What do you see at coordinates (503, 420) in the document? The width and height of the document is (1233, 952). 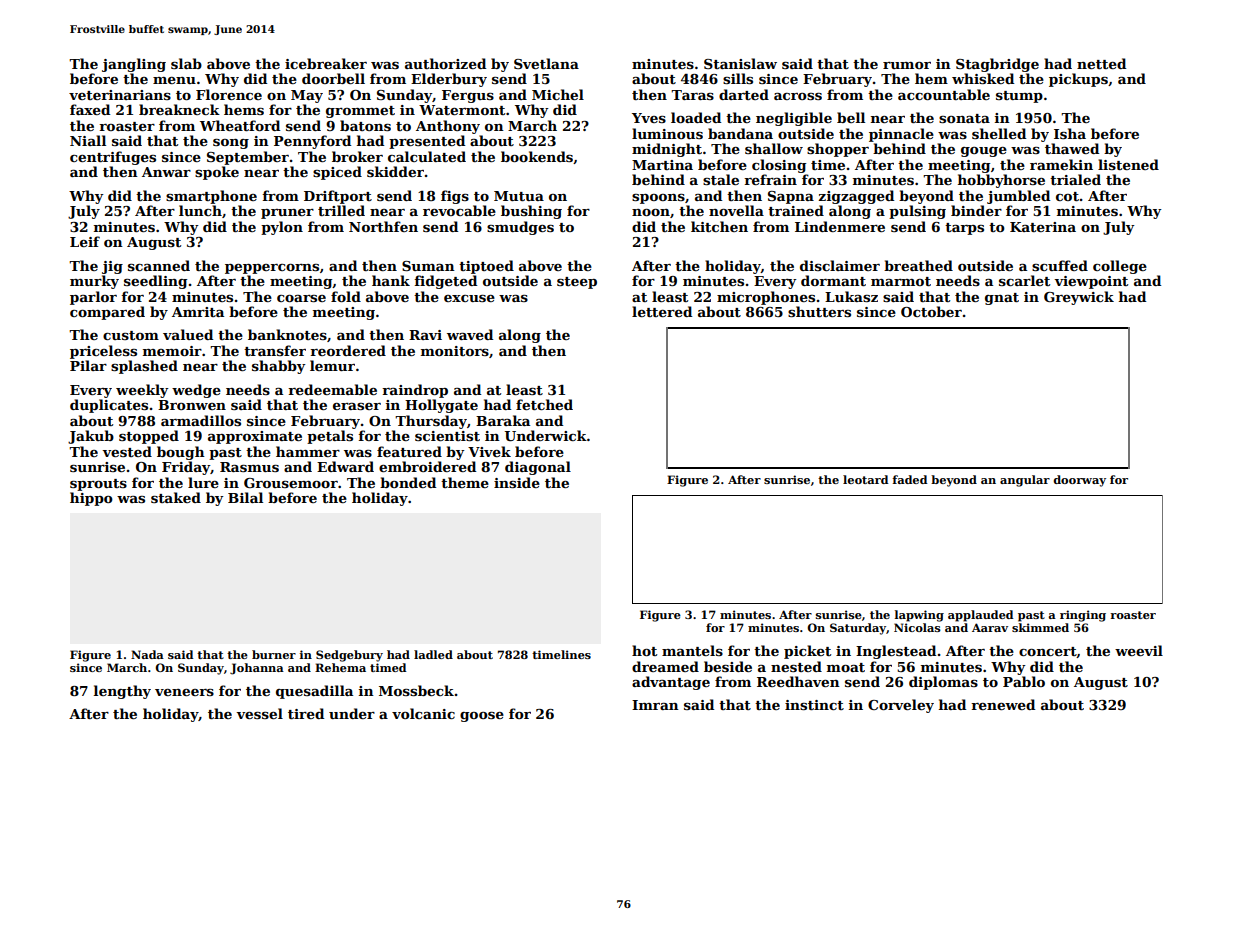 I see `Baraka` at bounding box center [503, 420].
